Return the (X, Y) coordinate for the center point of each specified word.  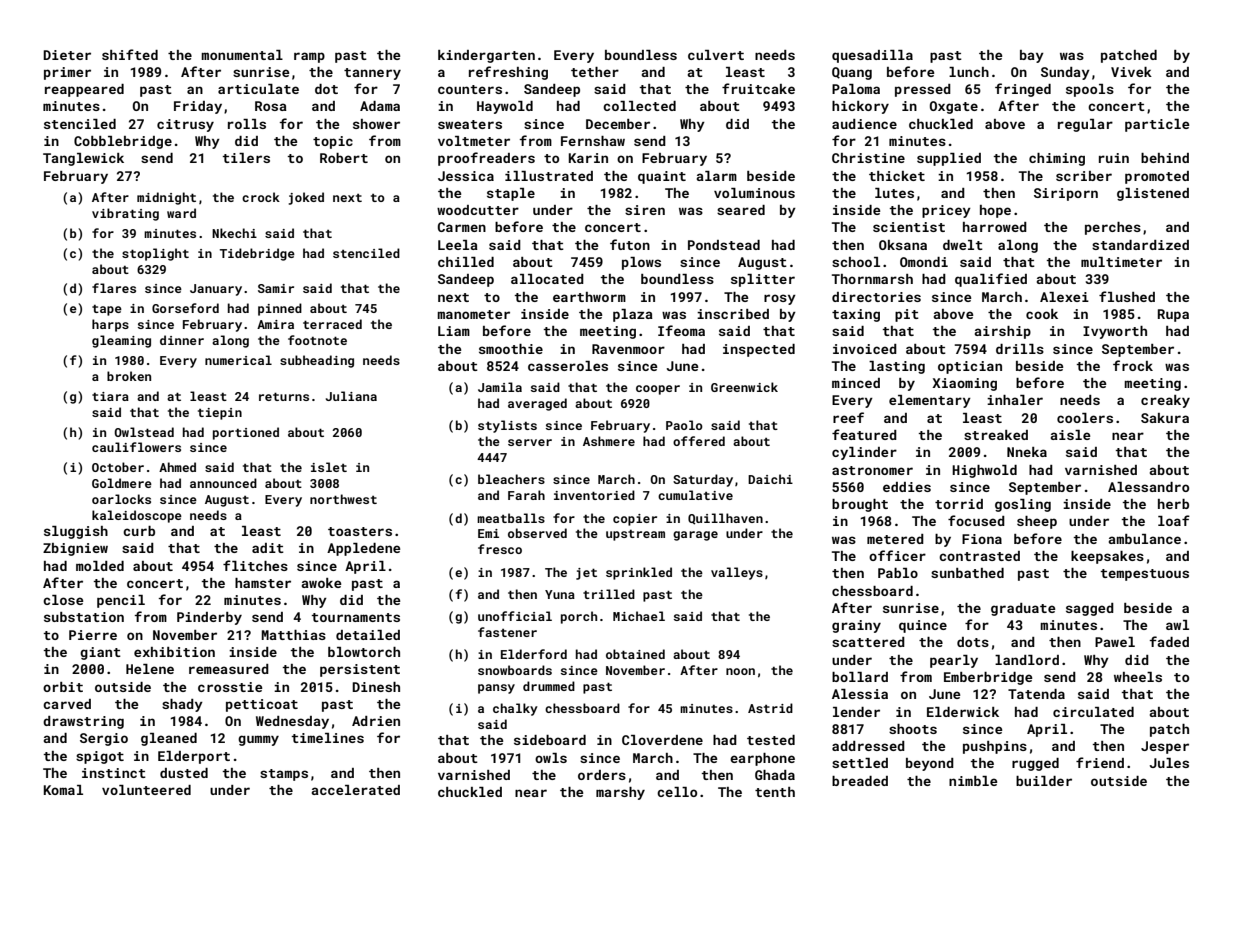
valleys (737, 573)
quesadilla (872, 56)
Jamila (500, 387)
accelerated (356, 790)
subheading (317, 361)
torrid (959, 504)
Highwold (984, 471)
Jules (1169, 763)
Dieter (67, 55)
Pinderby (209, 618)
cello (677, 792)
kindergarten (486, 56)
